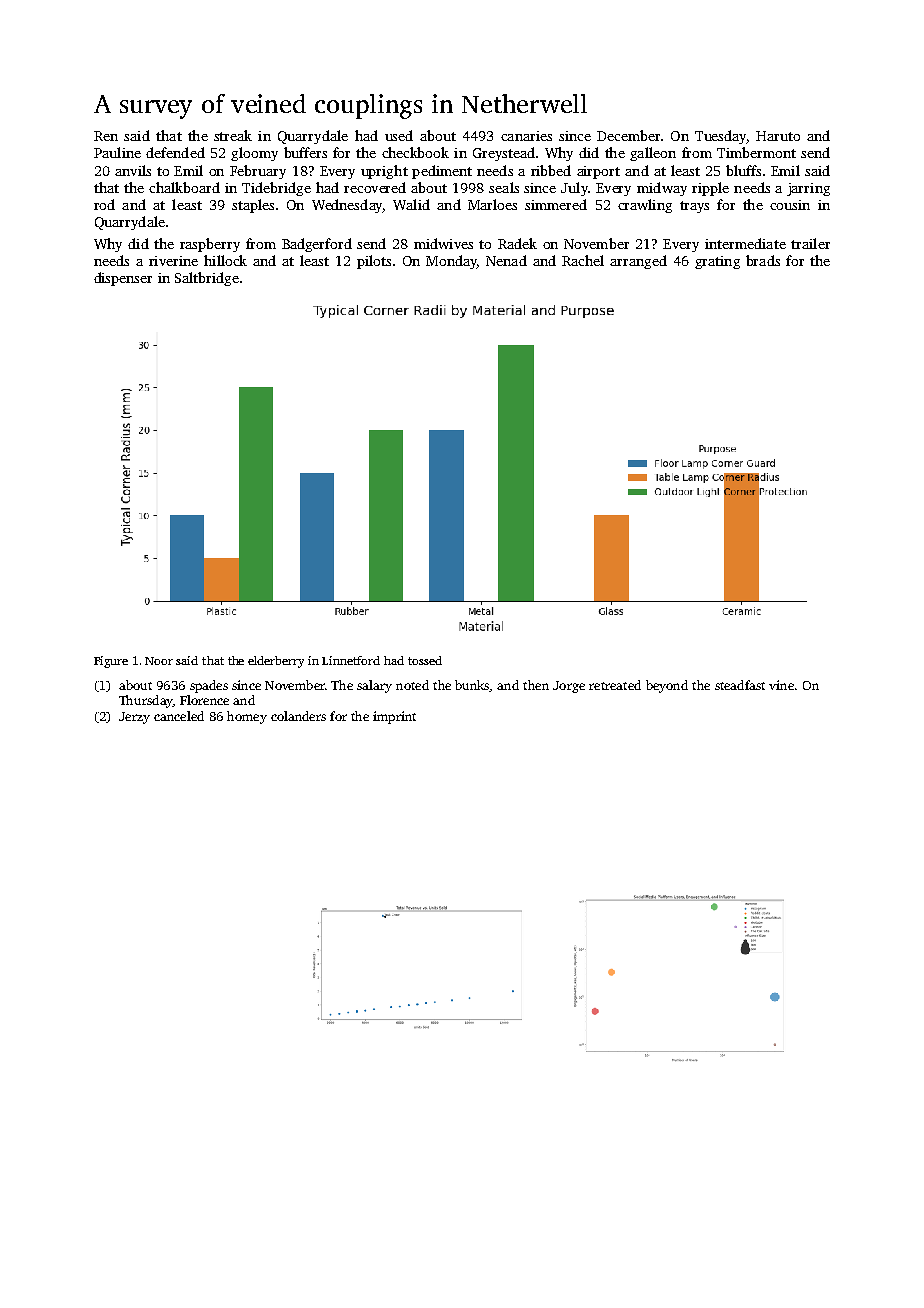 The image size is (924, 1308). What do you see at coordinates (394, 717) in the screenshot?
I see `imprint` at bounding box center [394, 717].
